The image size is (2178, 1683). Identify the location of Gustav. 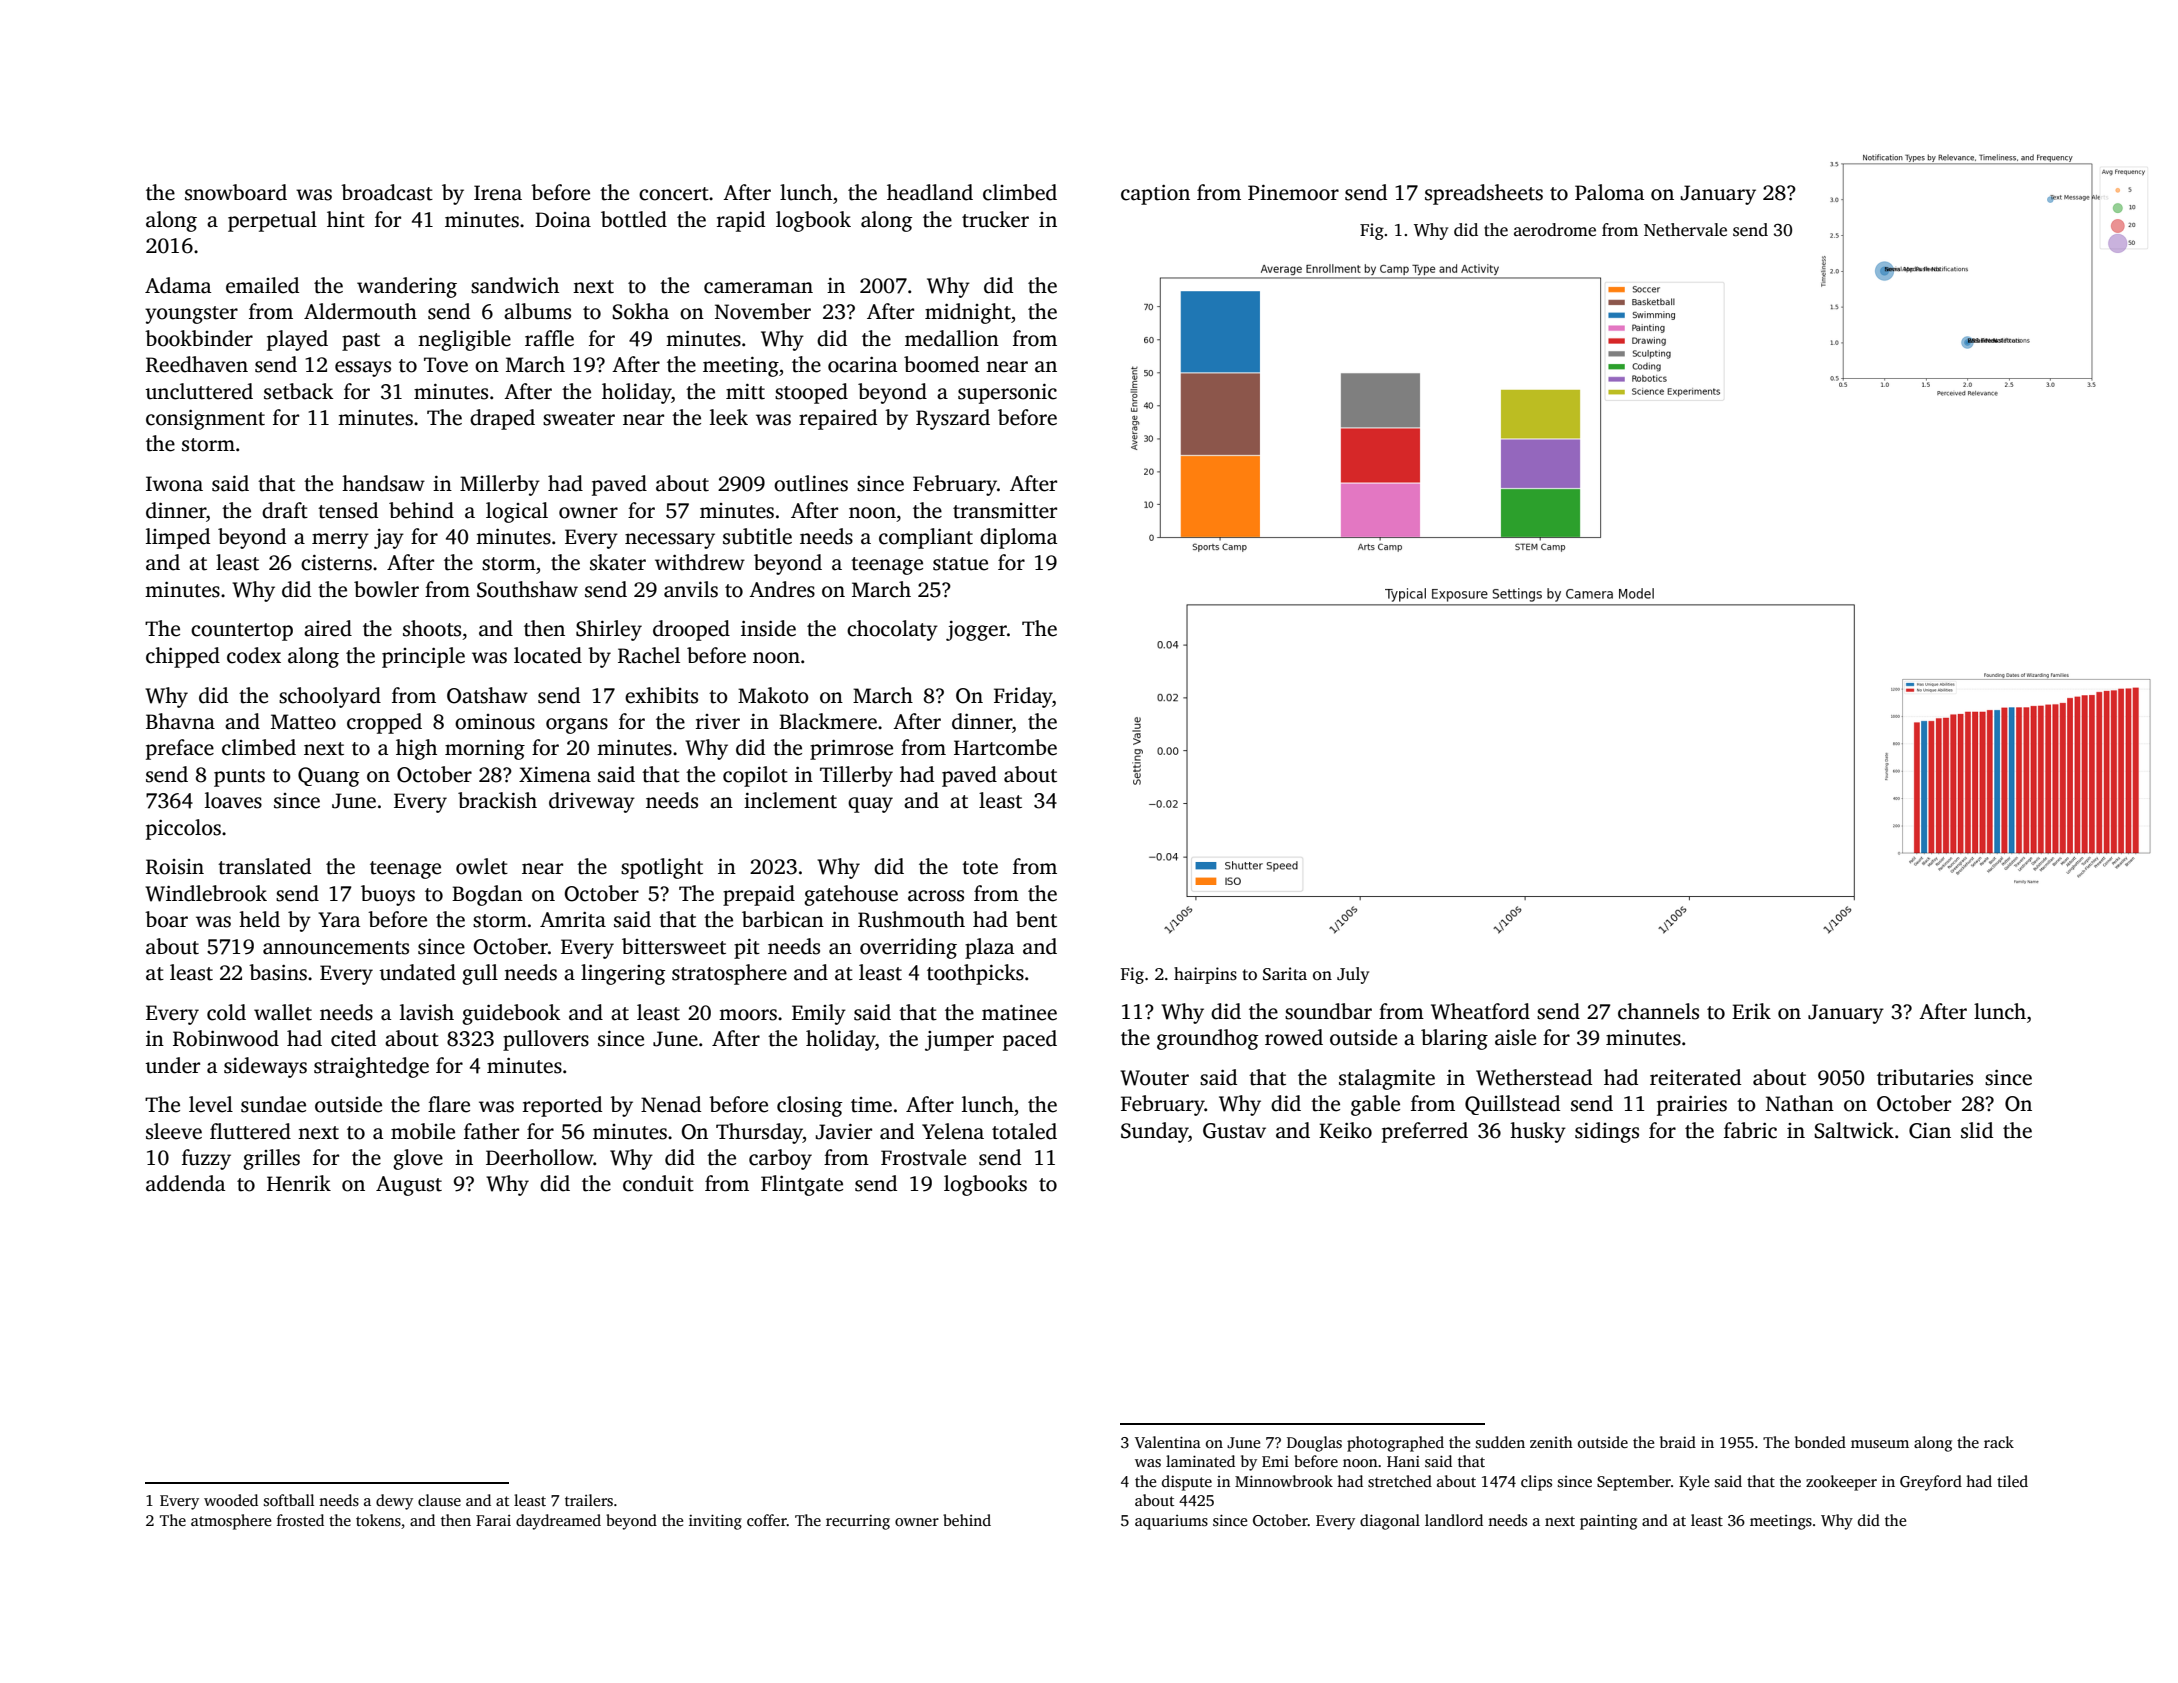
(1234, 1131).
